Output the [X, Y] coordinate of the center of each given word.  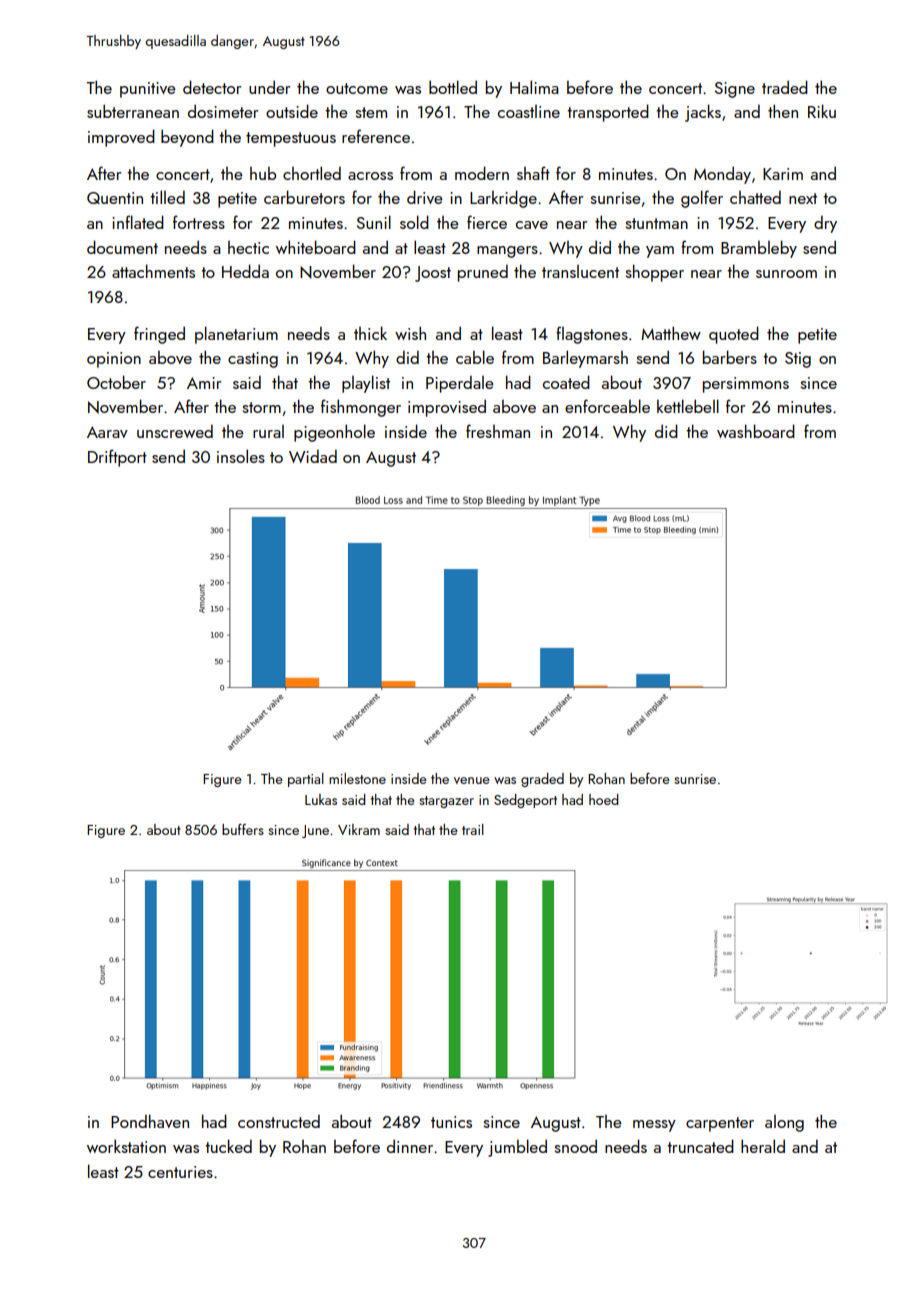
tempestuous [291, 139]
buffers [243, 829]
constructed [279, 1121]
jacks [703, 113]
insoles [241, 456]
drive [425, 197]
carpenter [720, 1124]
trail [473, 829]
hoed [604, 799]
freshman [498, 431]
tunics [451, 1122]
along [784, 1123]
